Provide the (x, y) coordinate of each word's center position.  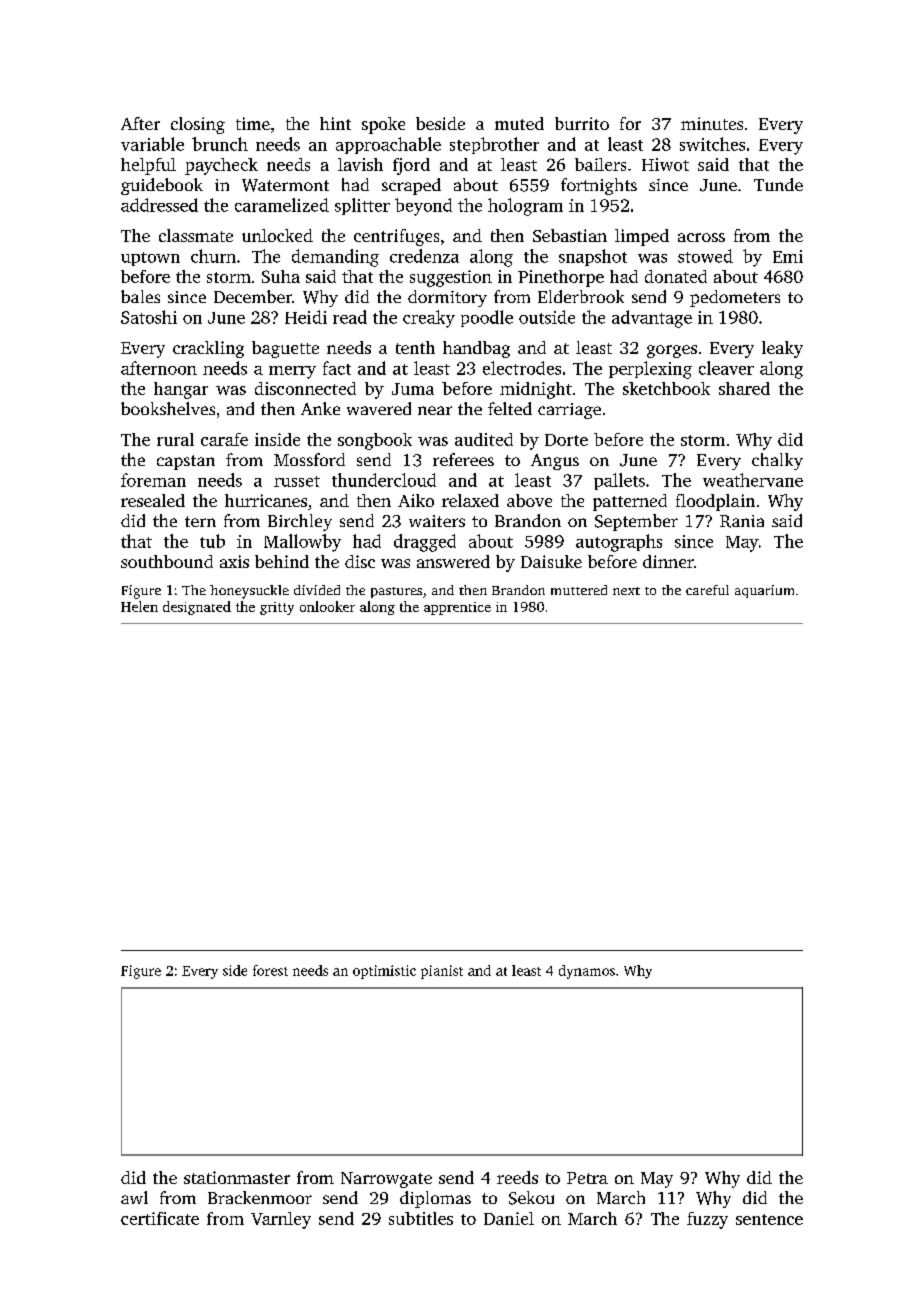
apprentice (457, 608)
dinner (668, 561)
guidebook (162, 186)
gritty (277, 608)
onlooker (327, 606)
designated (197, 608)
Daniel (509, 1218)
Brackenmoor (260, 1197)
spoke (383, 125)
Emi (788, 256)
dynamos (587, 972)
